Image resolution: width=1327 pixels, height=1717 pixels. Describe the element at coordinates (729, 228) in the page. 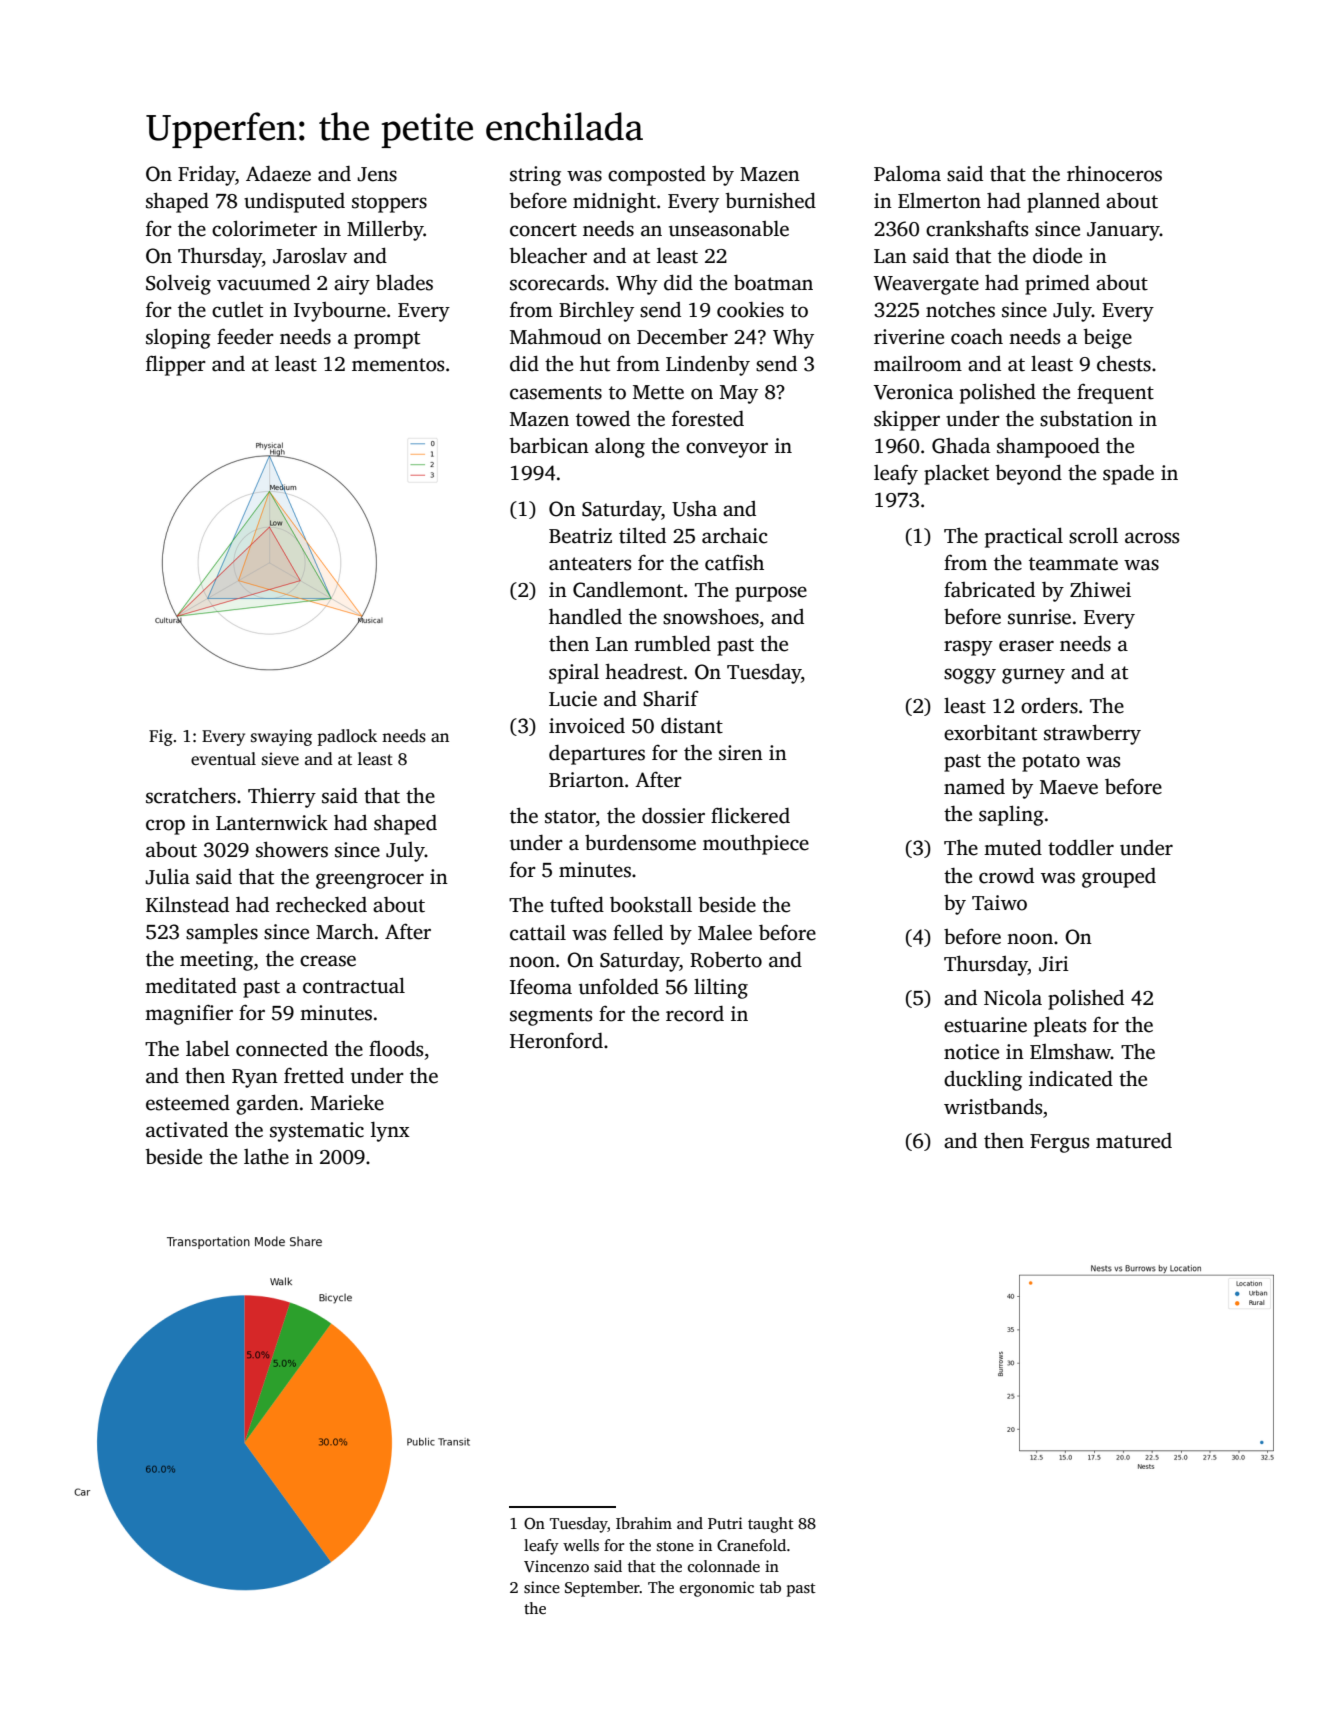

I see `unseasonable` at that location.
